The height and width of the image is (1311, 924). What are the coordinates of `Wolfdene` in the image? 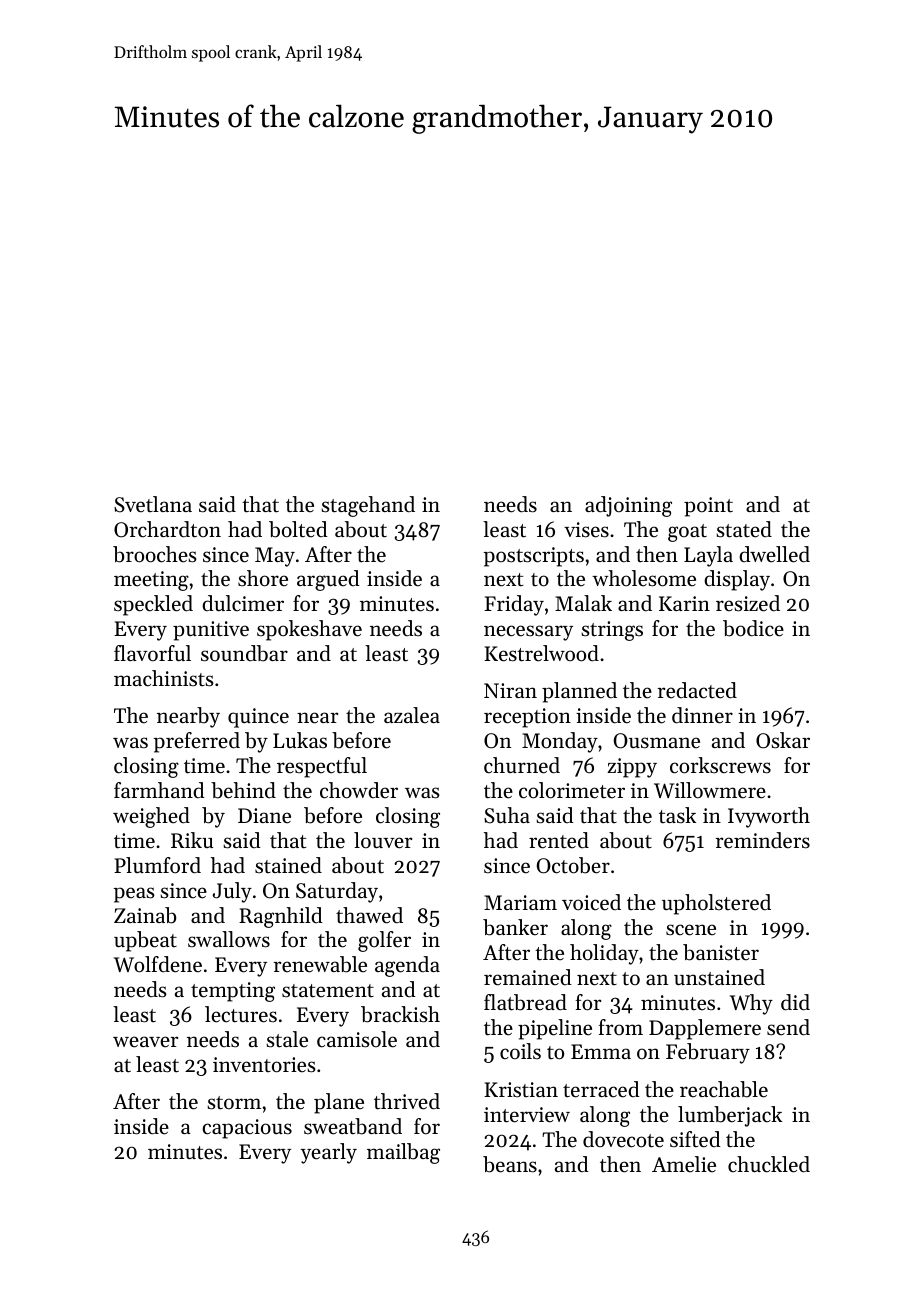 It's located at (158, 964).
